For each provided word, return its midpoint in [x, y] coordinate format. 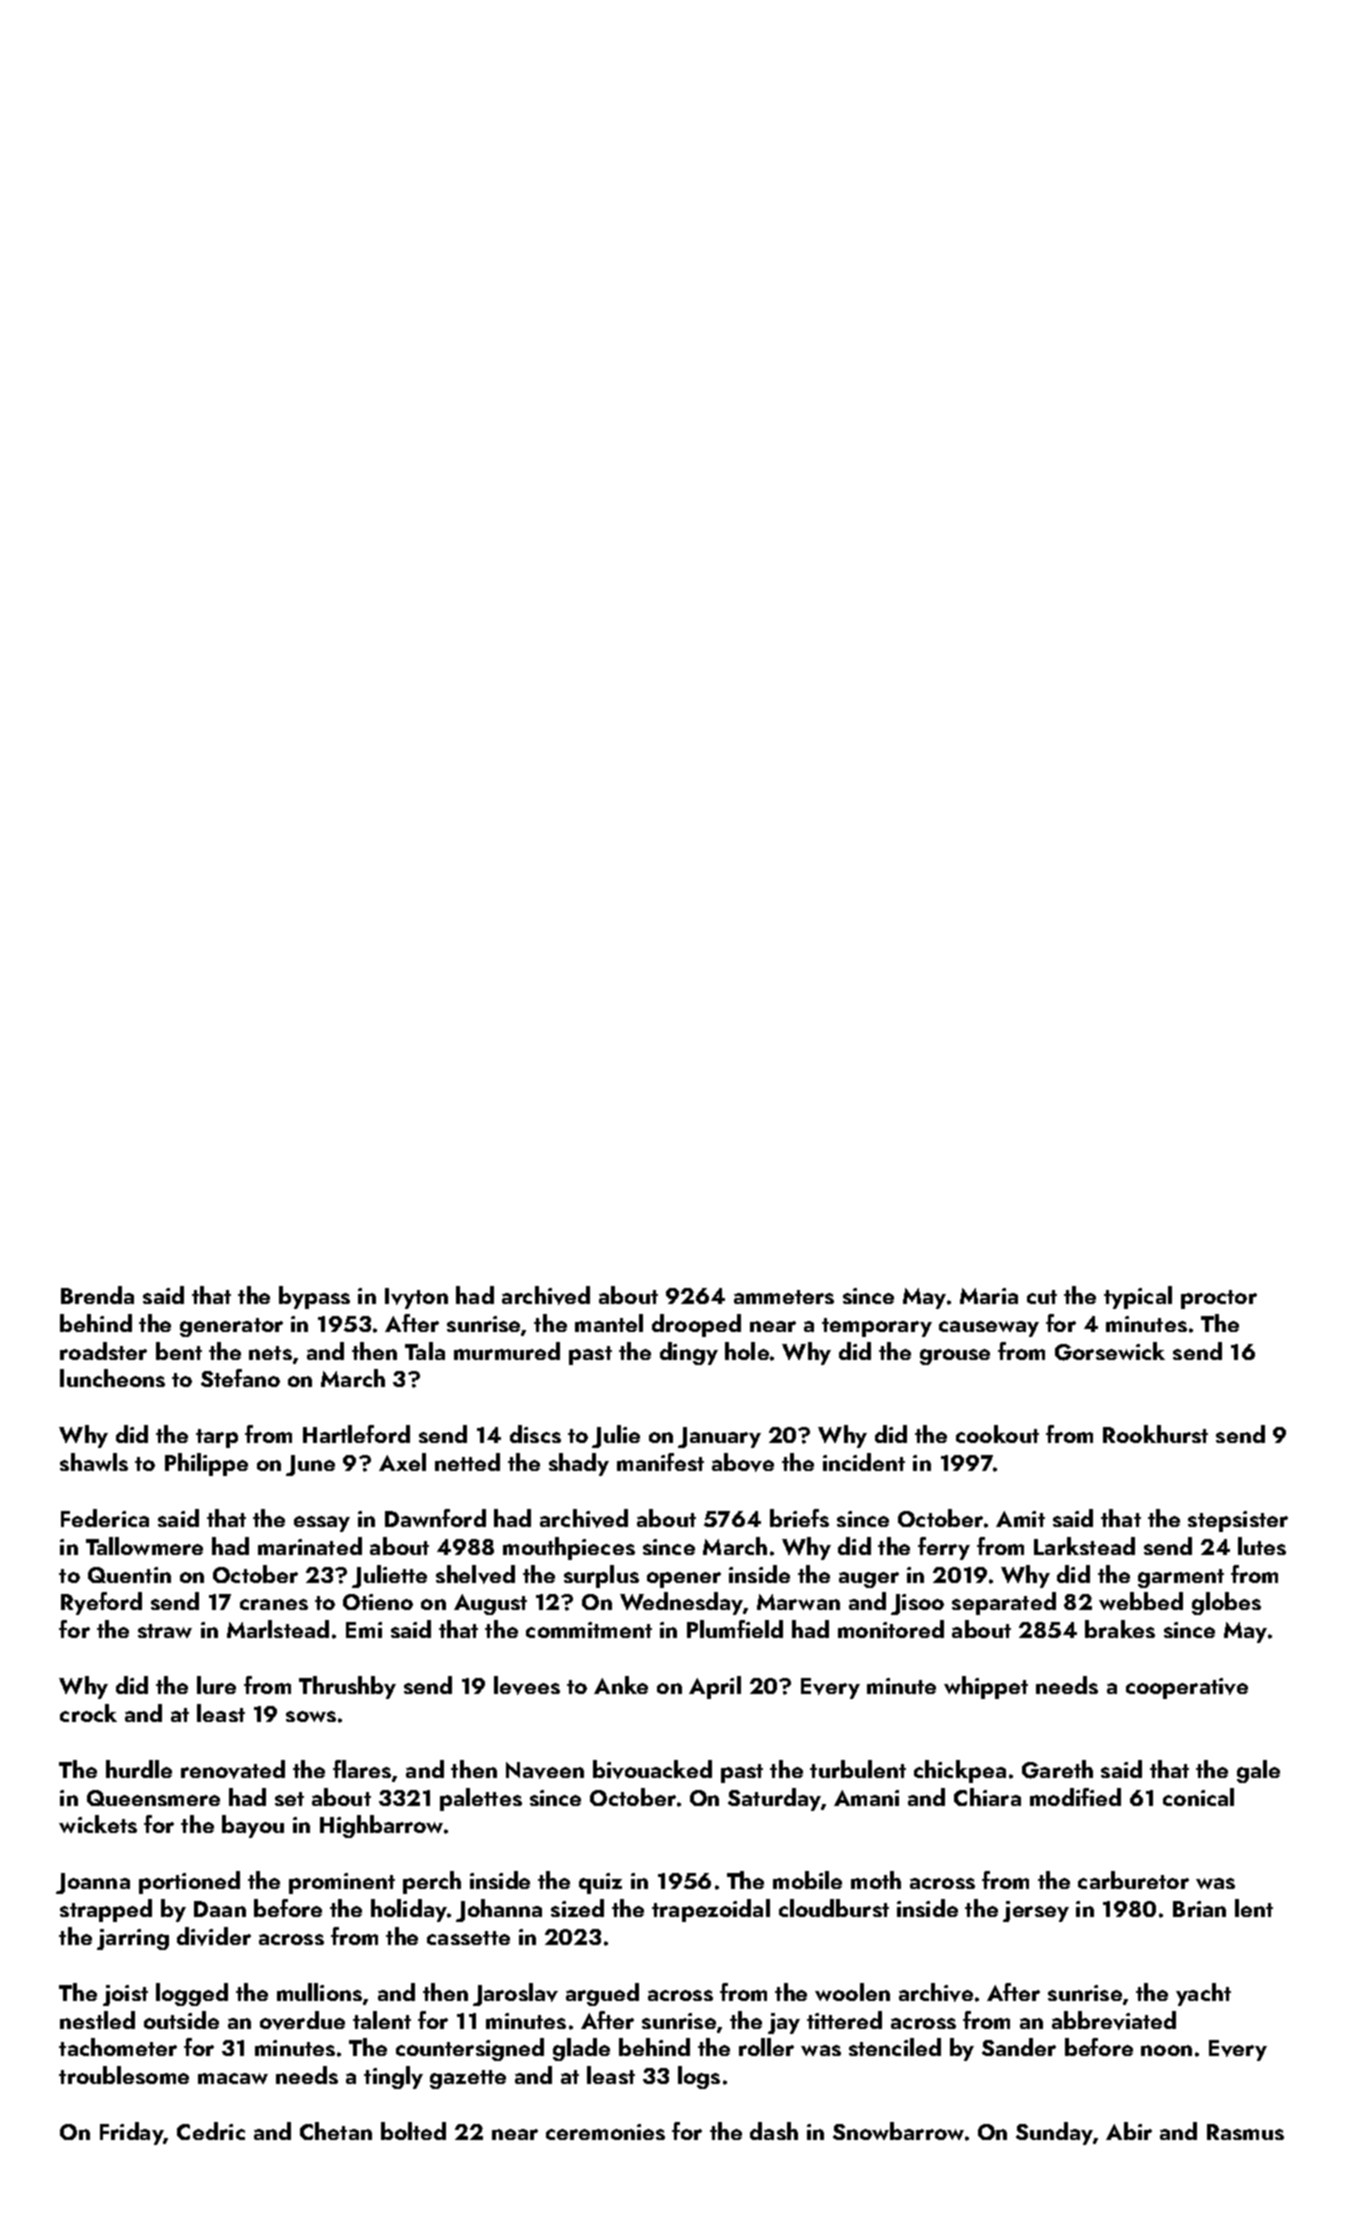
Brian [1199, 1909]
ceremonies [605, 2132]
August [490, 1604]
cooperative [1187, 1688]
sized [577, 1908]
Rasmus [1245, 2132]
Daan [220, 1909]
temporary [877, 1327]
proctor [1219, 1299]
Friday [132, 2133]
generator [231, 1327]
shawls [94, 1462]
